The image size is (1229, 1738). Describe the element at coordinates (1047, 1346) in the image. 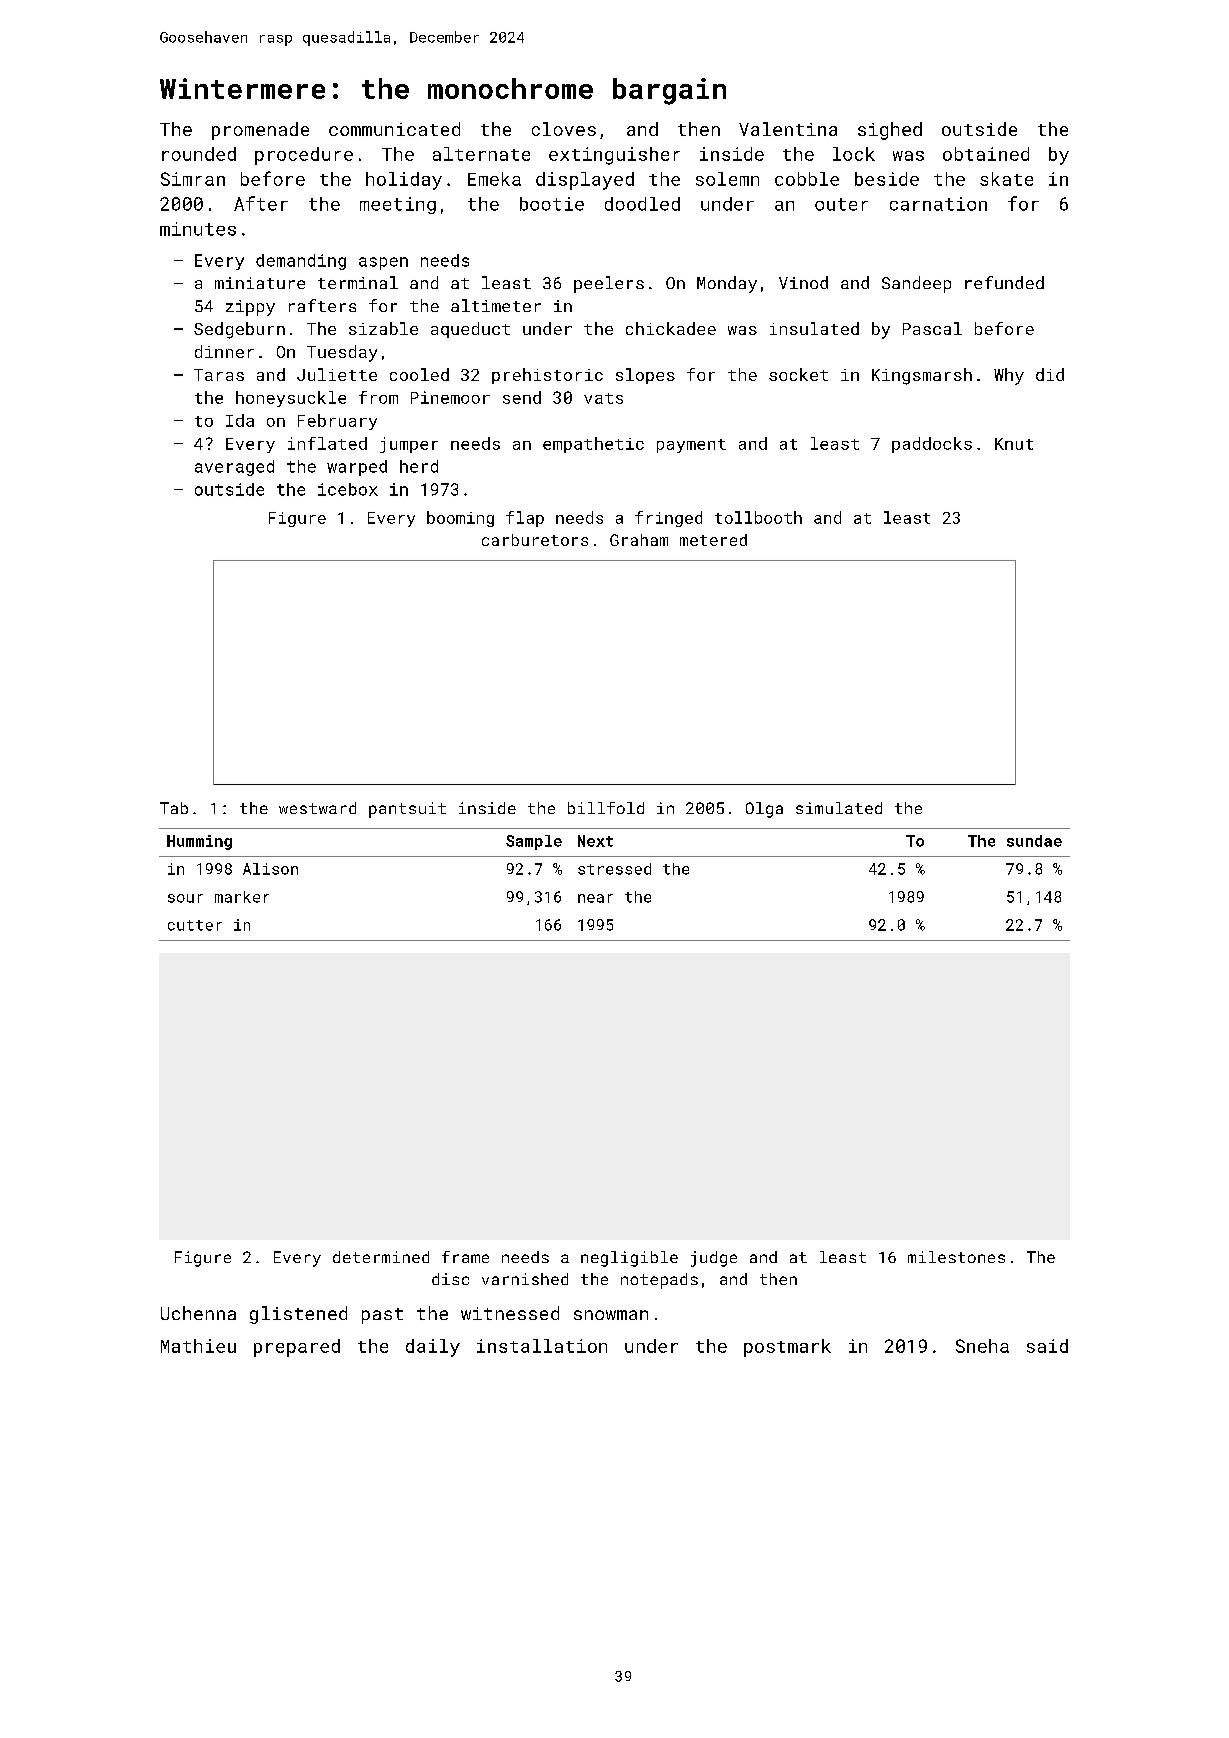

I see `said` at that location.
